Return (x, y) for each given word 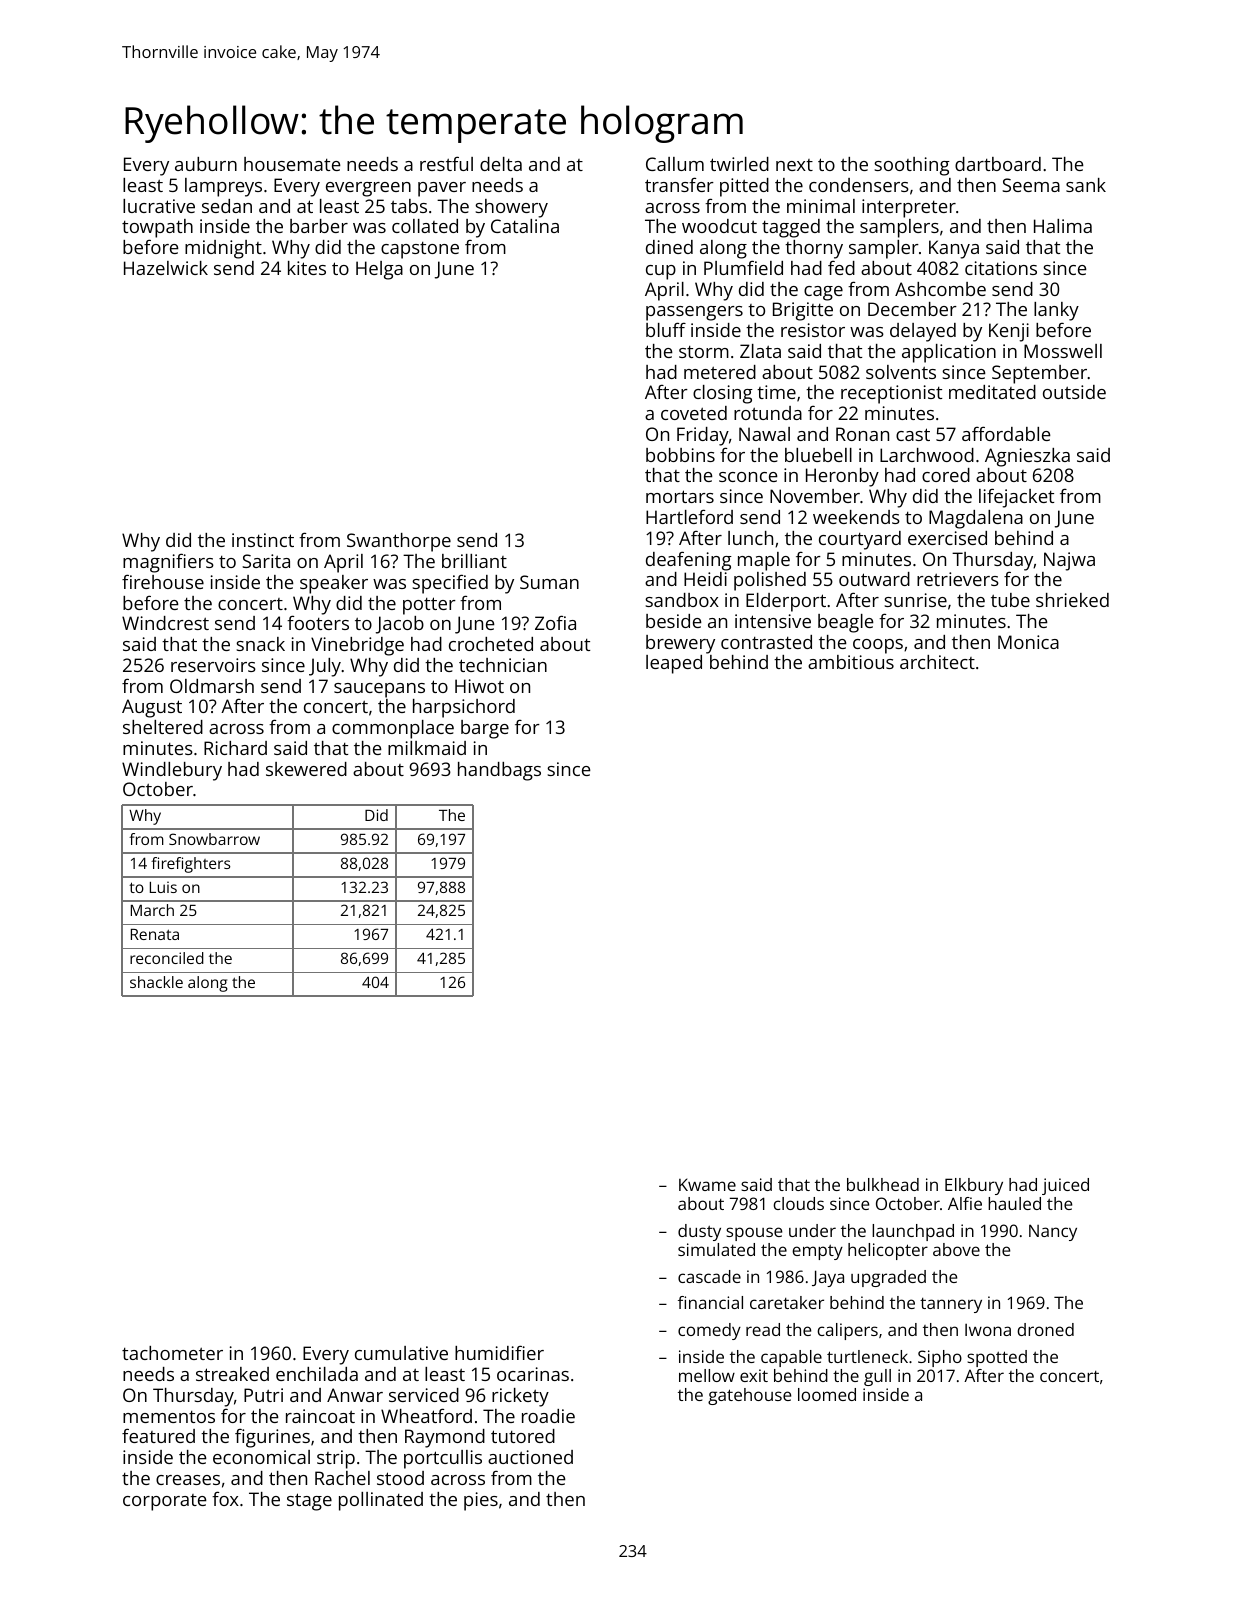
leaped (674, 664)
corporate (165, 1502)
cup (661, 272)
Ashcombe (940, 289)
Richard (235, 748)
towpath (157, 228)
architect (937, 662)
